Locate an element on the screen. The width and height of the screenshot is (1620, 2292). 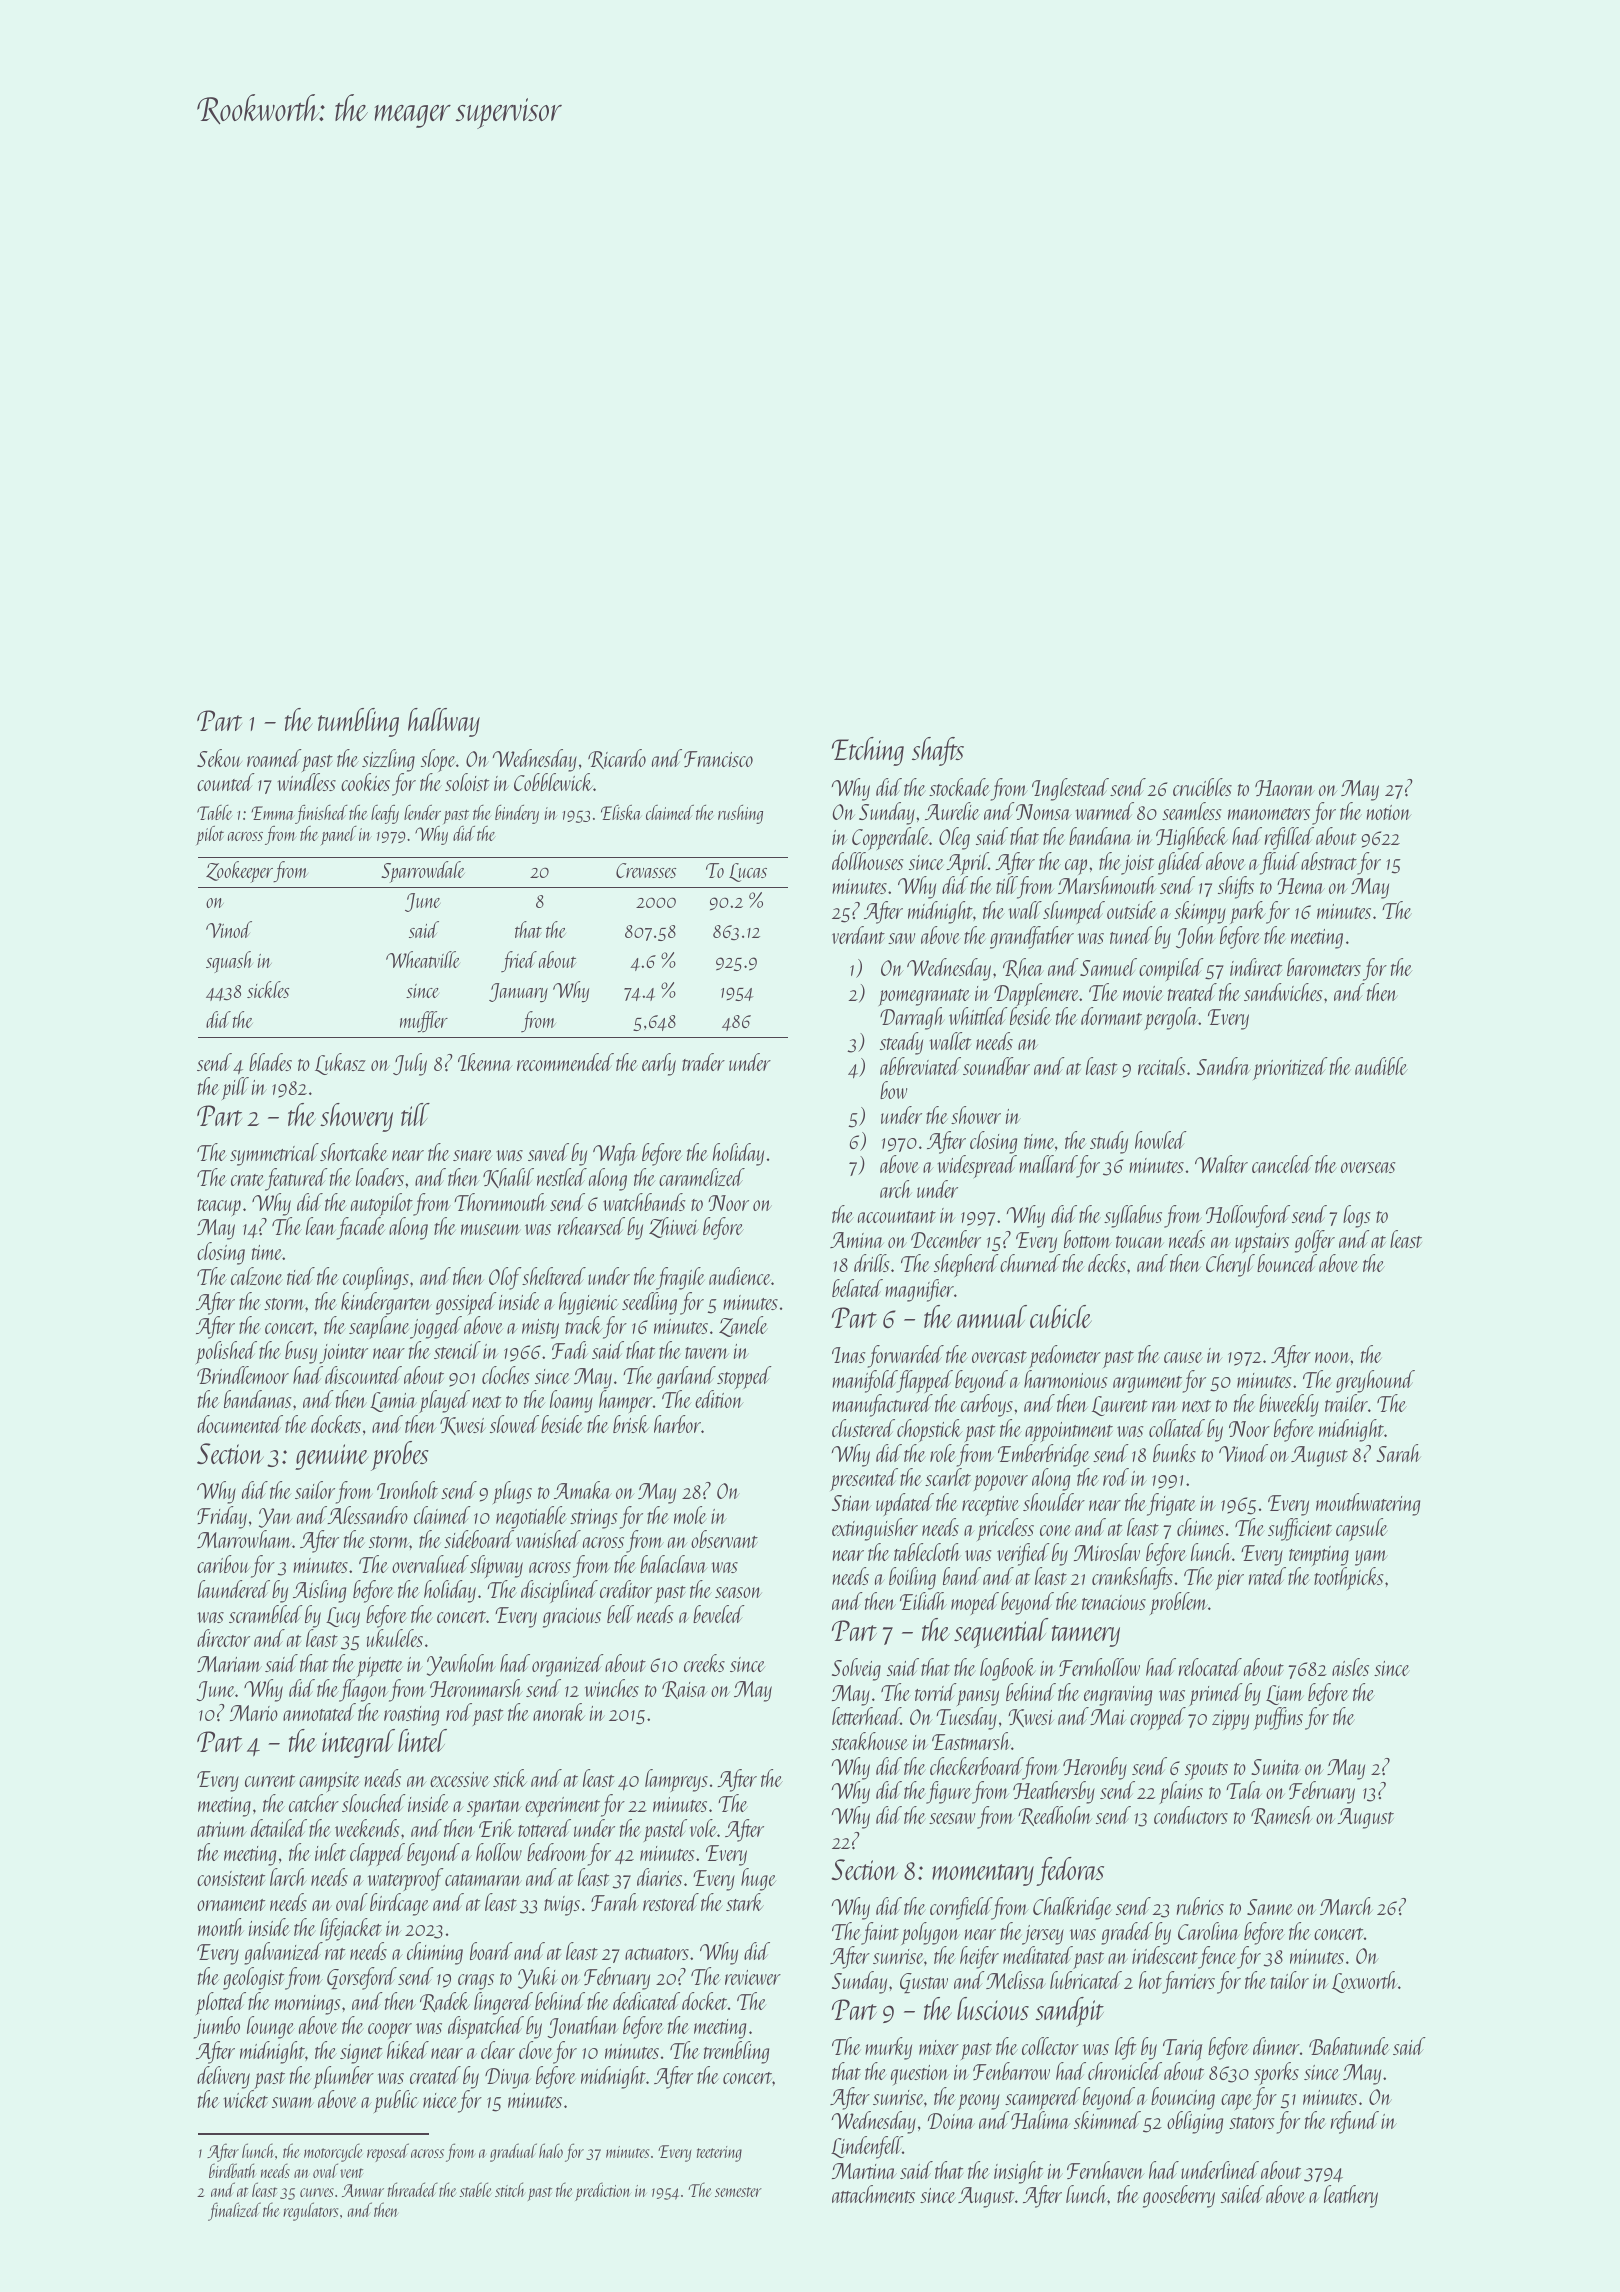
April is located at coordinates (967, 863).
